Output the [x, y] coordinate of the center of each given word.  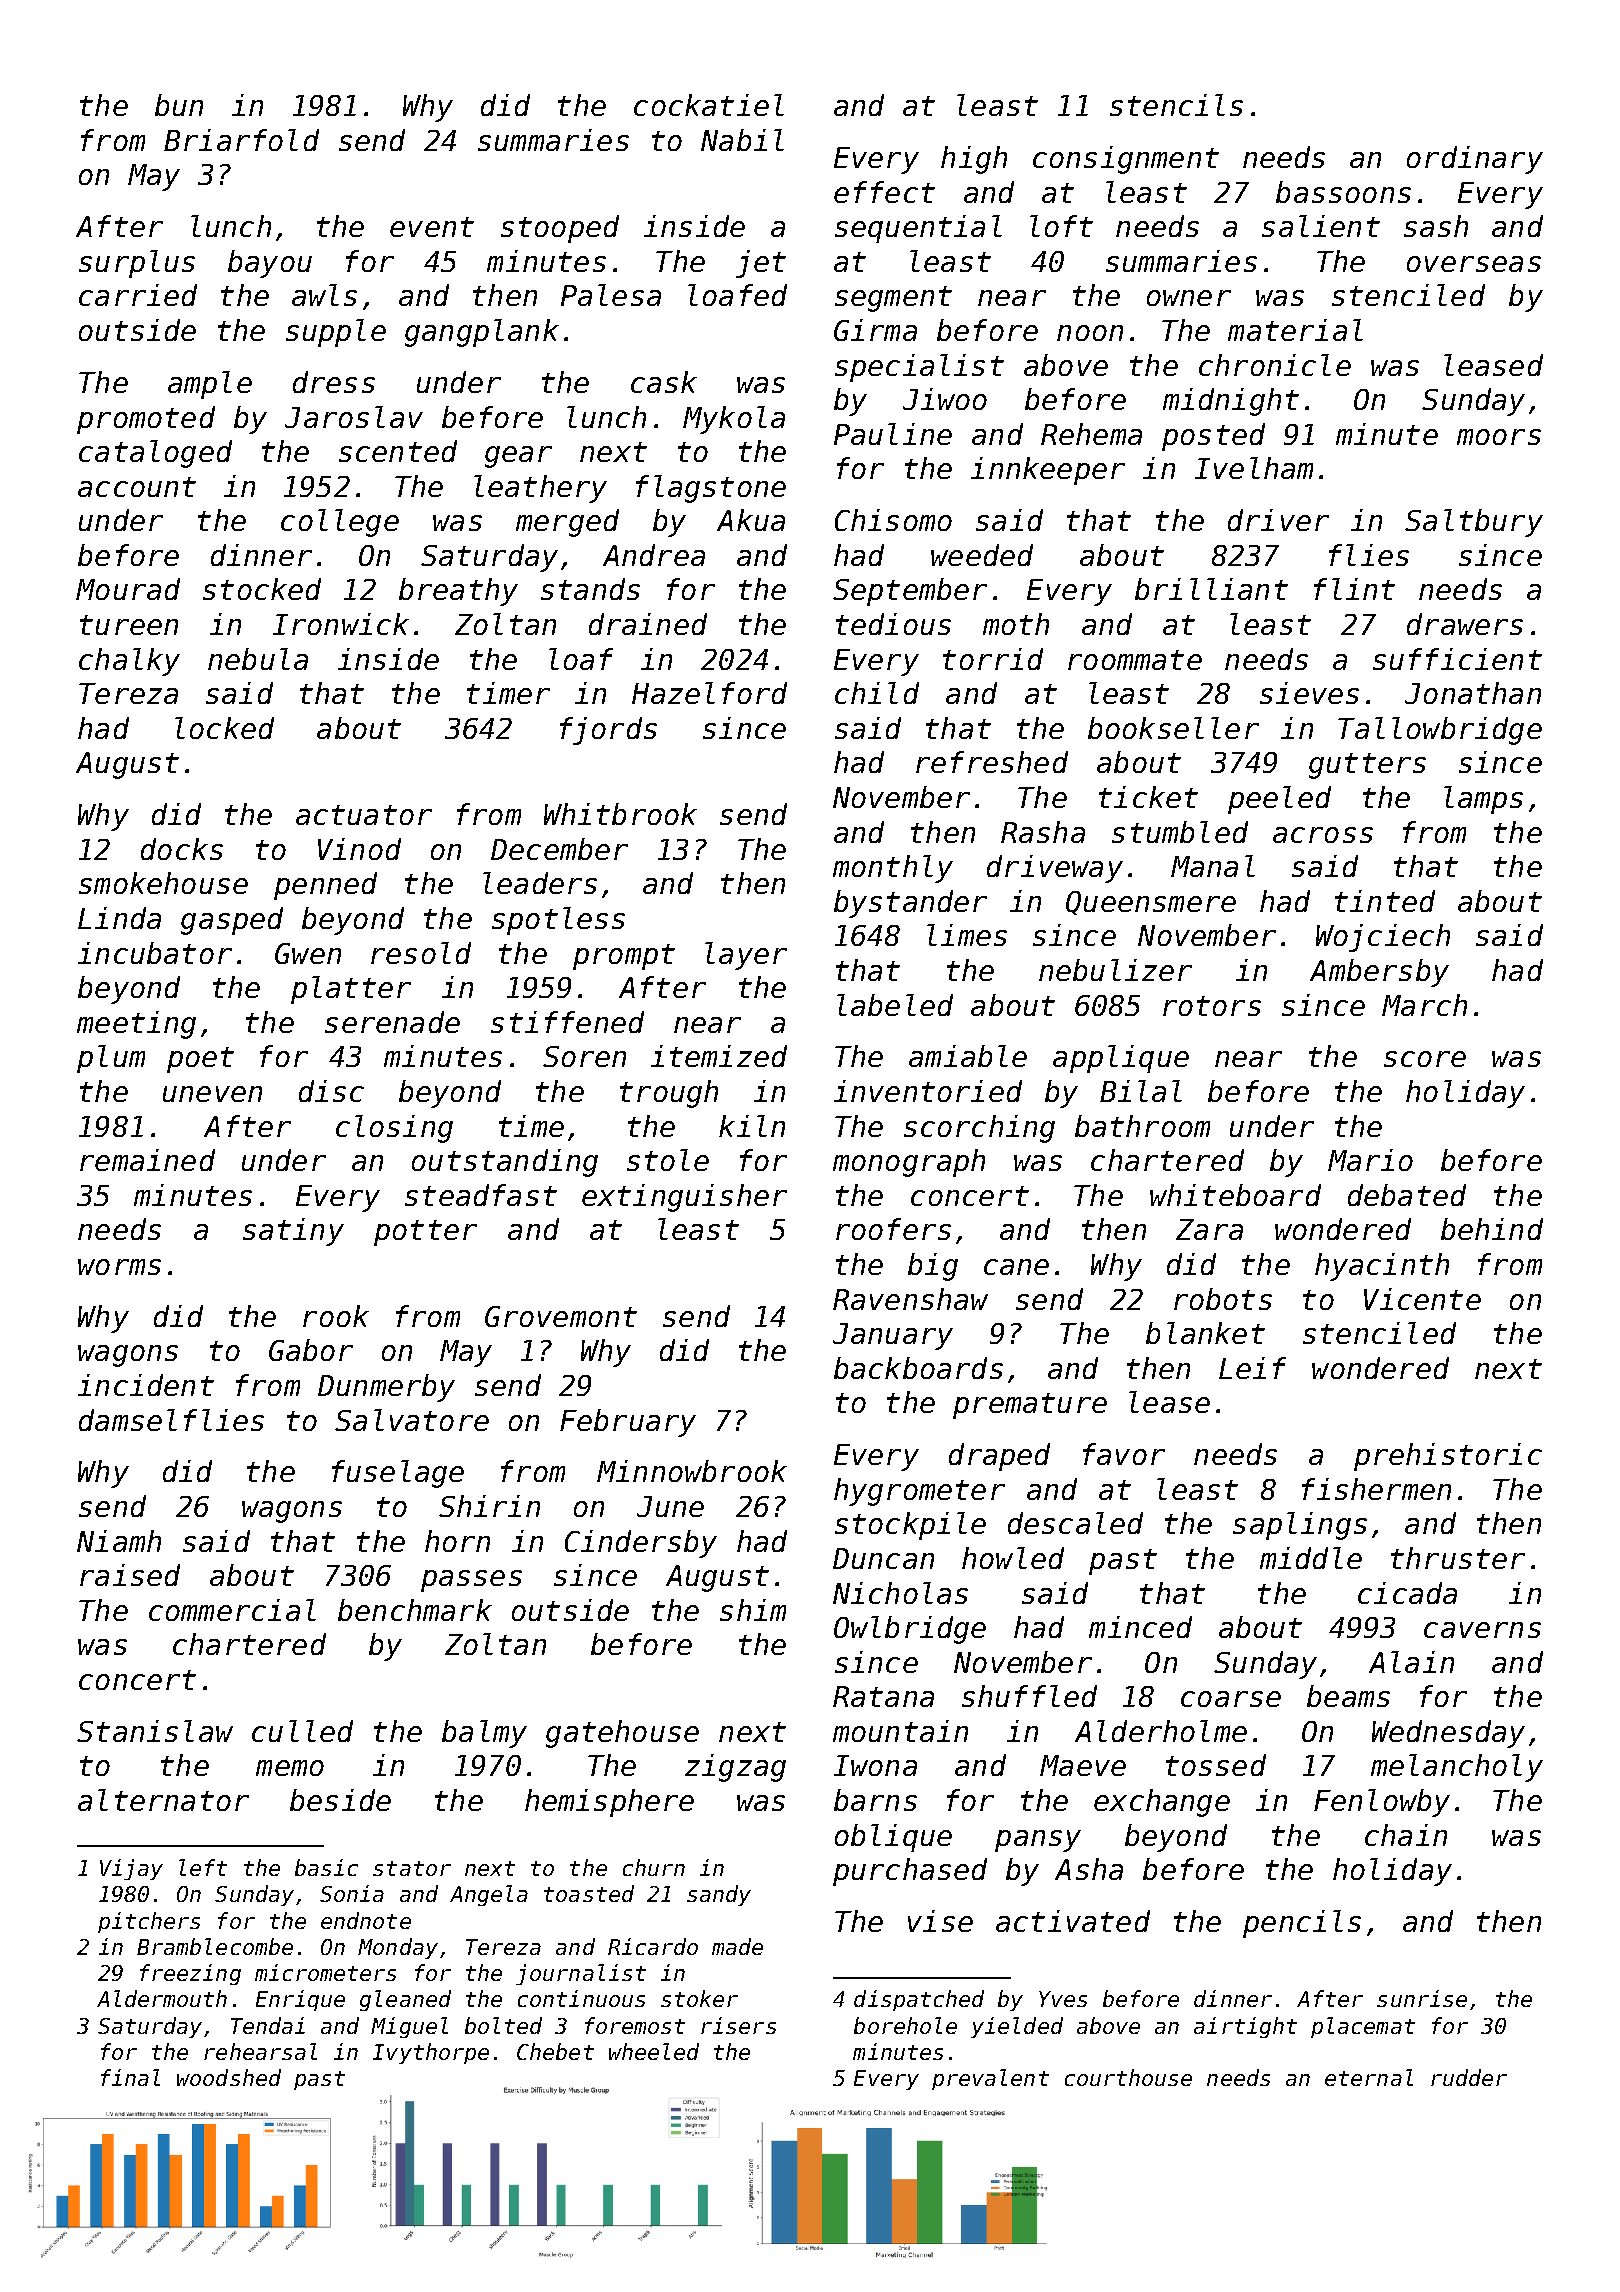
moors [1499, 437]
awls [324, 295]
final [130, 2077]
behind [1492, 1229]
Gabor [311, 1350]
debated [1407, 1195]
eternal [1369, 2077]
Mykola [734, 420]
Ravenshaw [910, 1299]
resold [421, 953]
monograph [909, 1163]
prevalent [990, 2079]
